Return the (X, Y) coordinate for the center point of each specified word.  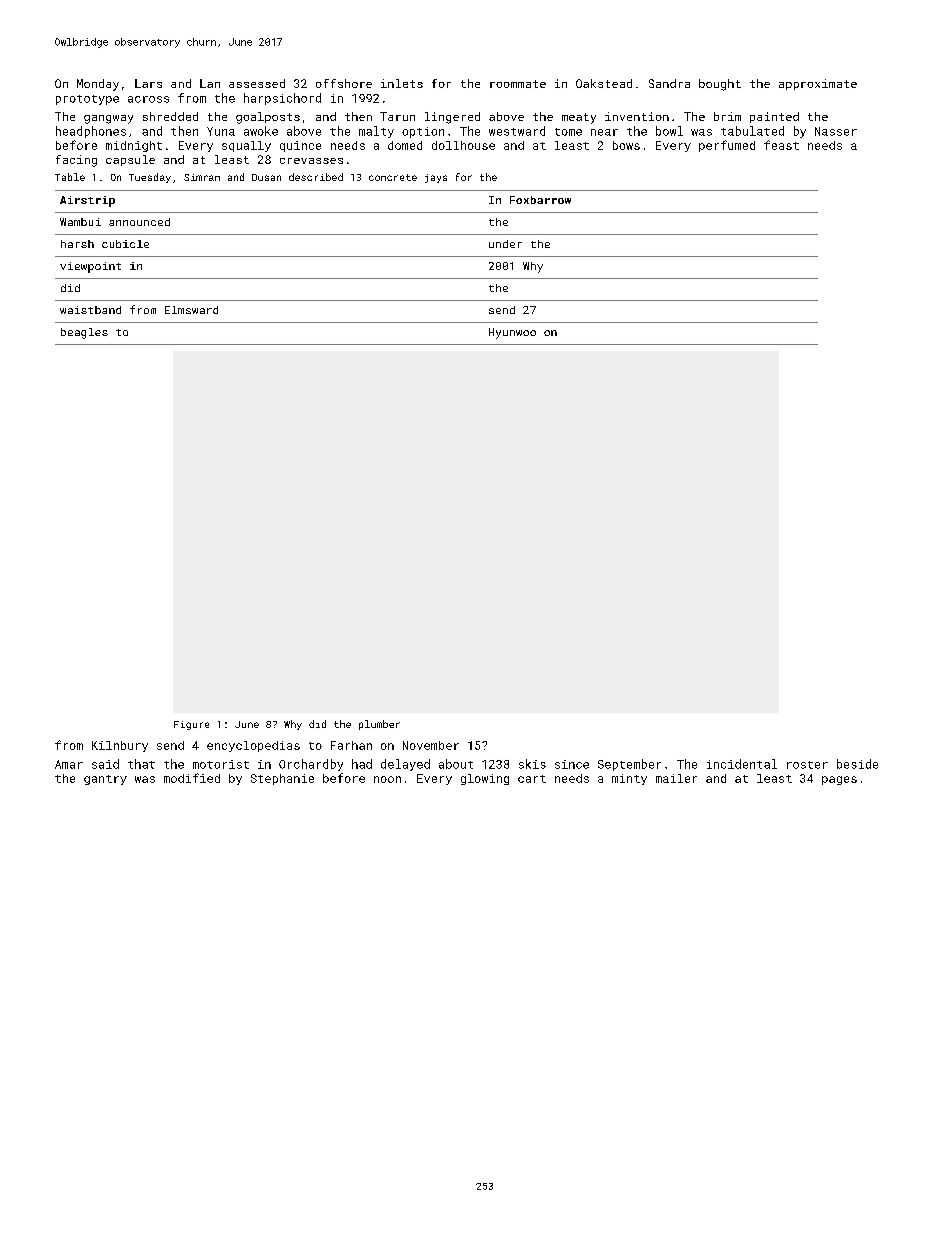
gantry (105, 780)
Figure (191, 725)
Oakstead (604, 83)
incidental (742, 764)
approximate (818, 84)
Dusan (266, 177)
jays (436, 178)
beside (857, 764)
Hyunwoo (512, 333)
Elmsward (191, 310)
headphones (91, 132)
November (431, 745)
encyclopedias (253, 746)
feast (781, 145)
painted (774, 117)
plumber (379, 725)
